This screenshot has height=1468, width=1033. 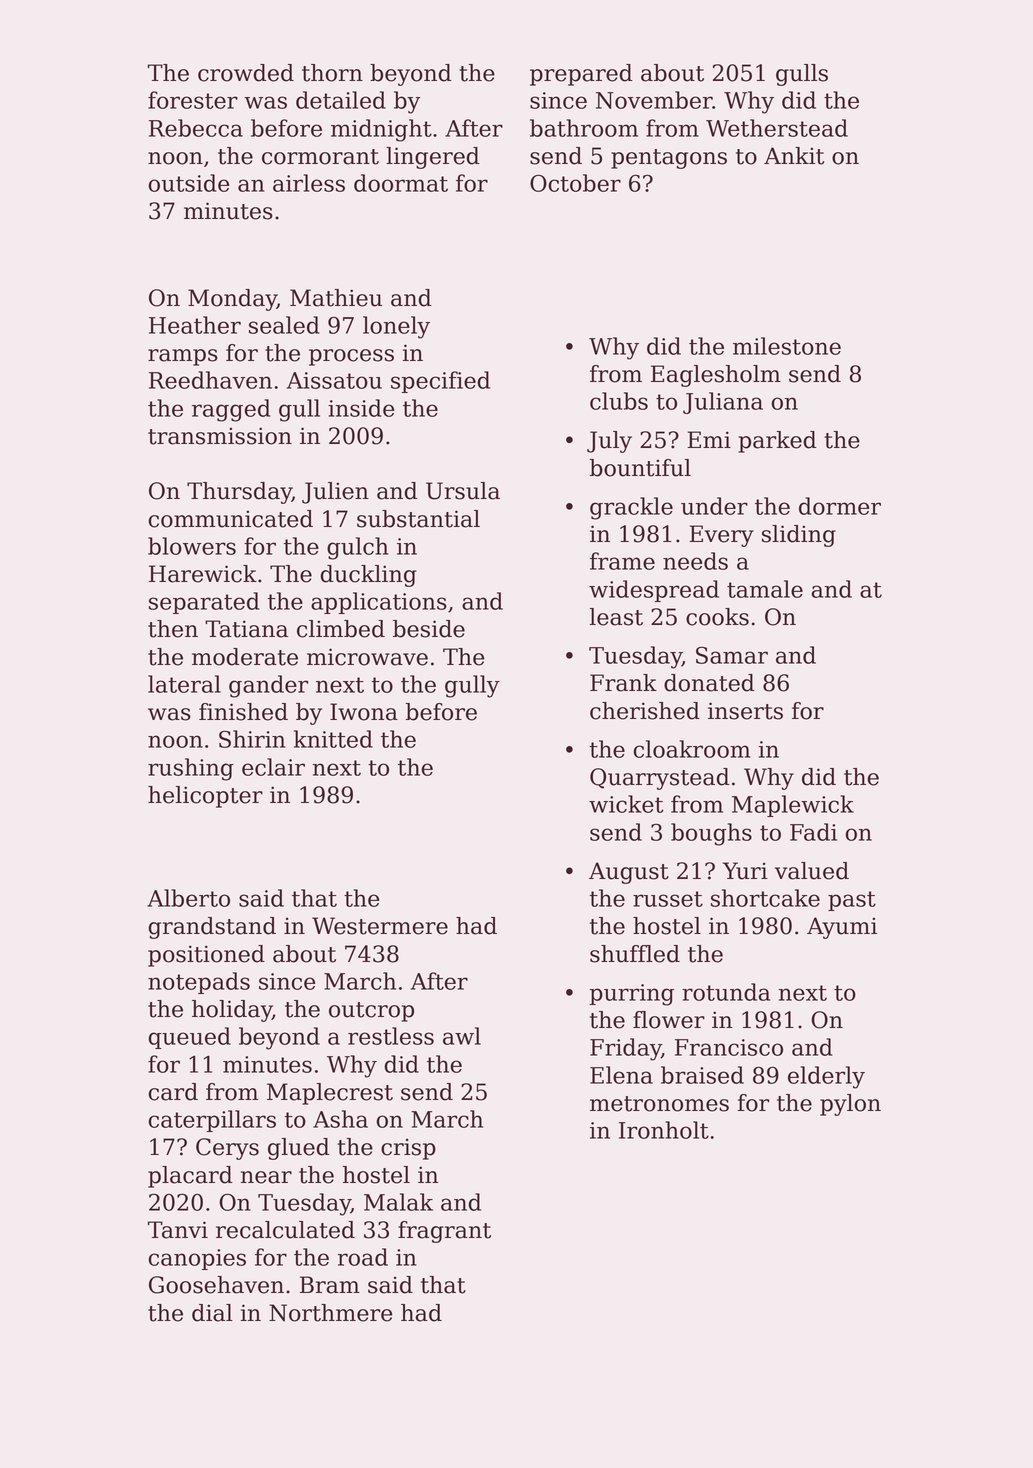 What do you see at coordinates (777, 442) in the screenshot?
I see `parked` at bounding box center [777, 442].
